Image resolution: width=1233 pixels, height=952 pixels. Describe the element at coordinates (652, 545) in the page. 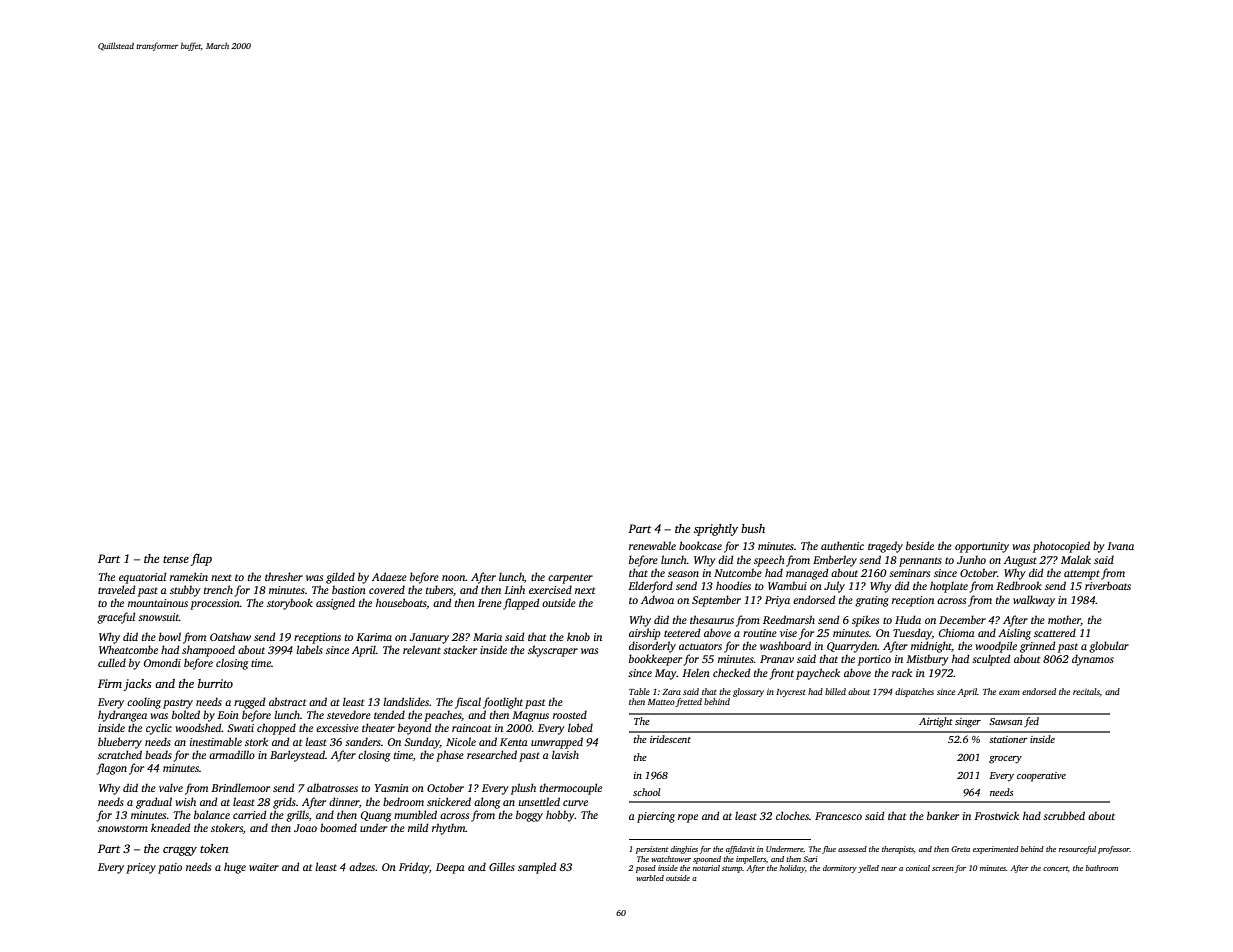

I see `renewable` at that location.
